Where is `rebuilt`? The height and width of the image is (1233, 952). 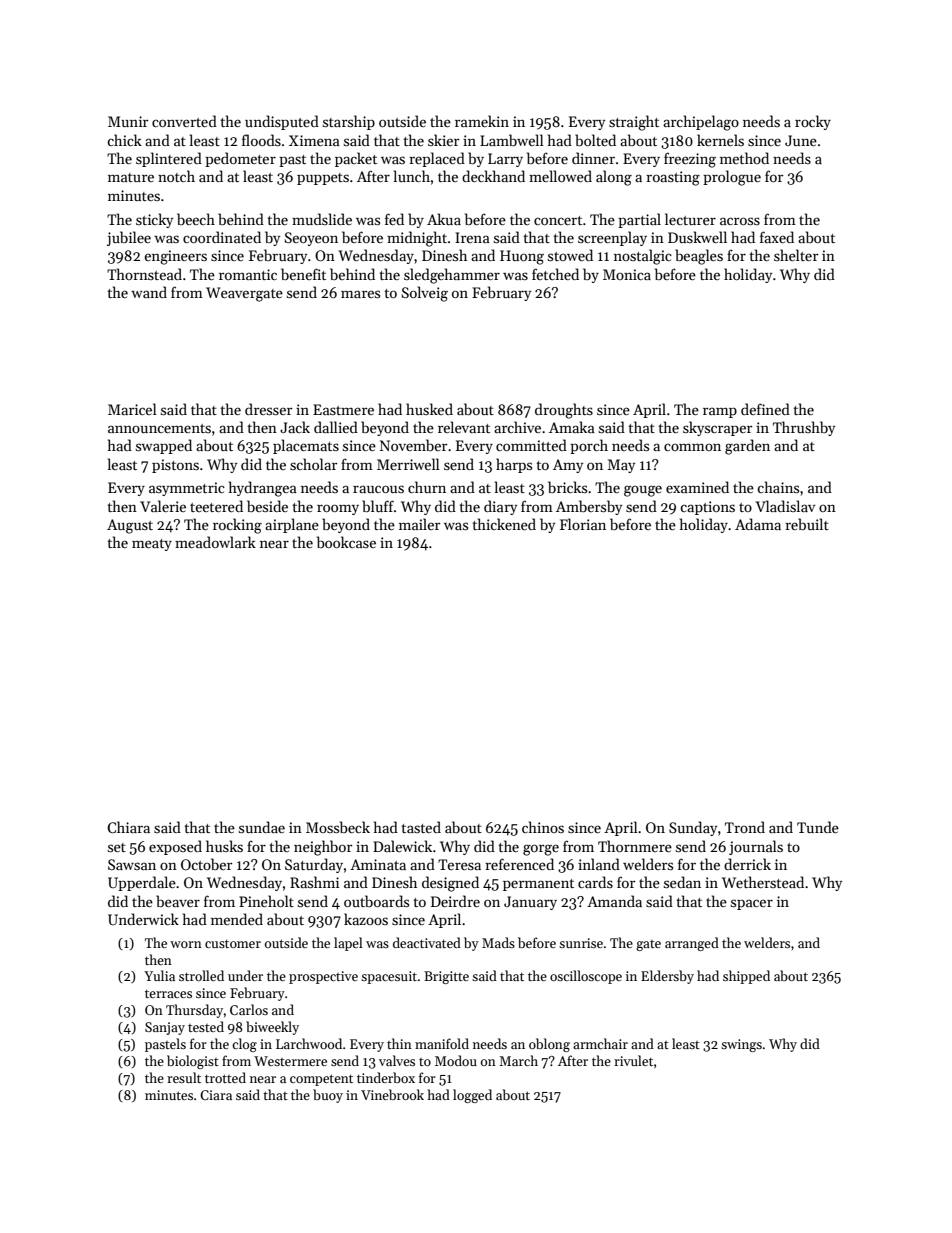
rebuilt is located at coordinates (807, 524).
